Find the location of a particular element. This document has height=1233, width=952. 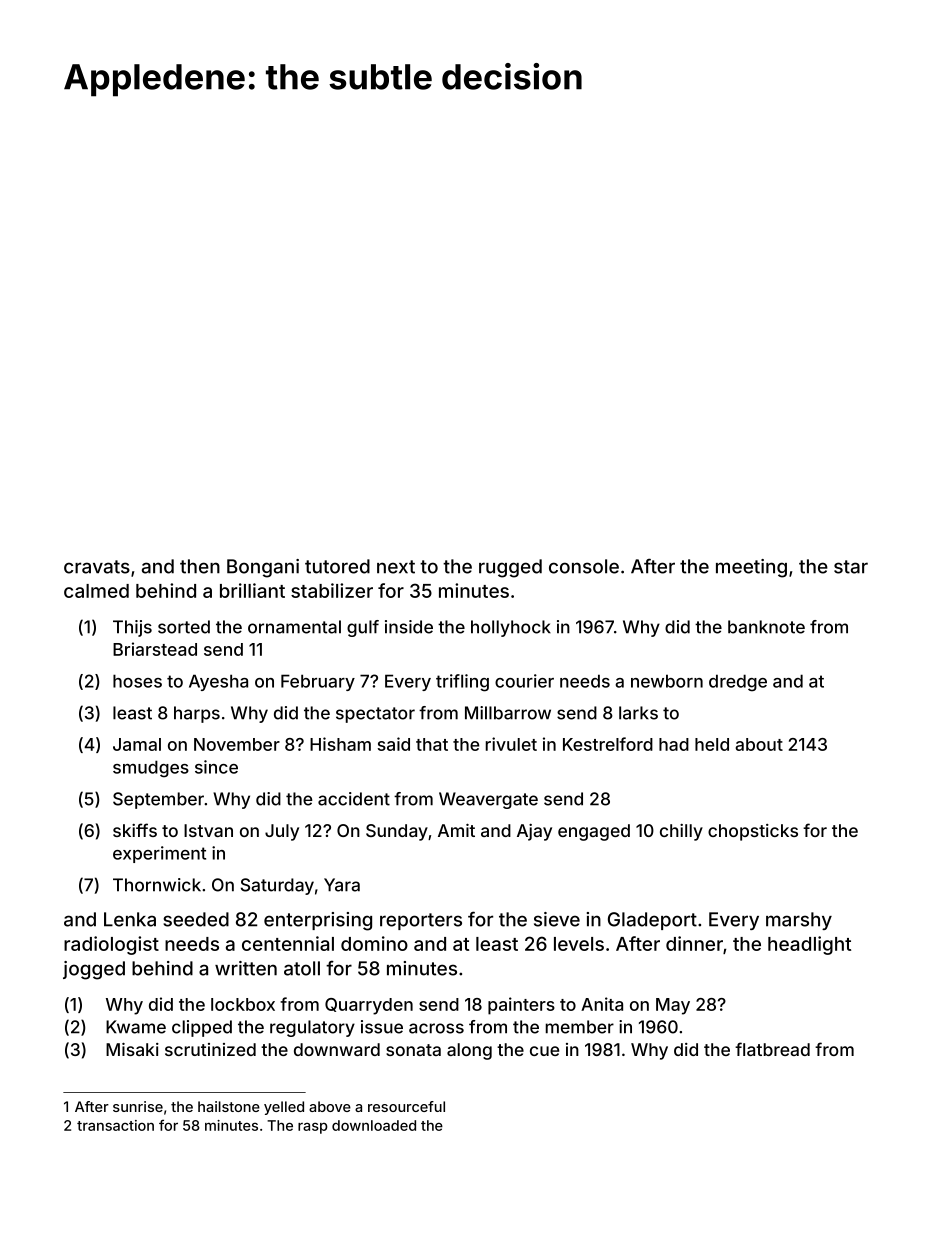

Kwame is located at coordinates (136, 1027).
